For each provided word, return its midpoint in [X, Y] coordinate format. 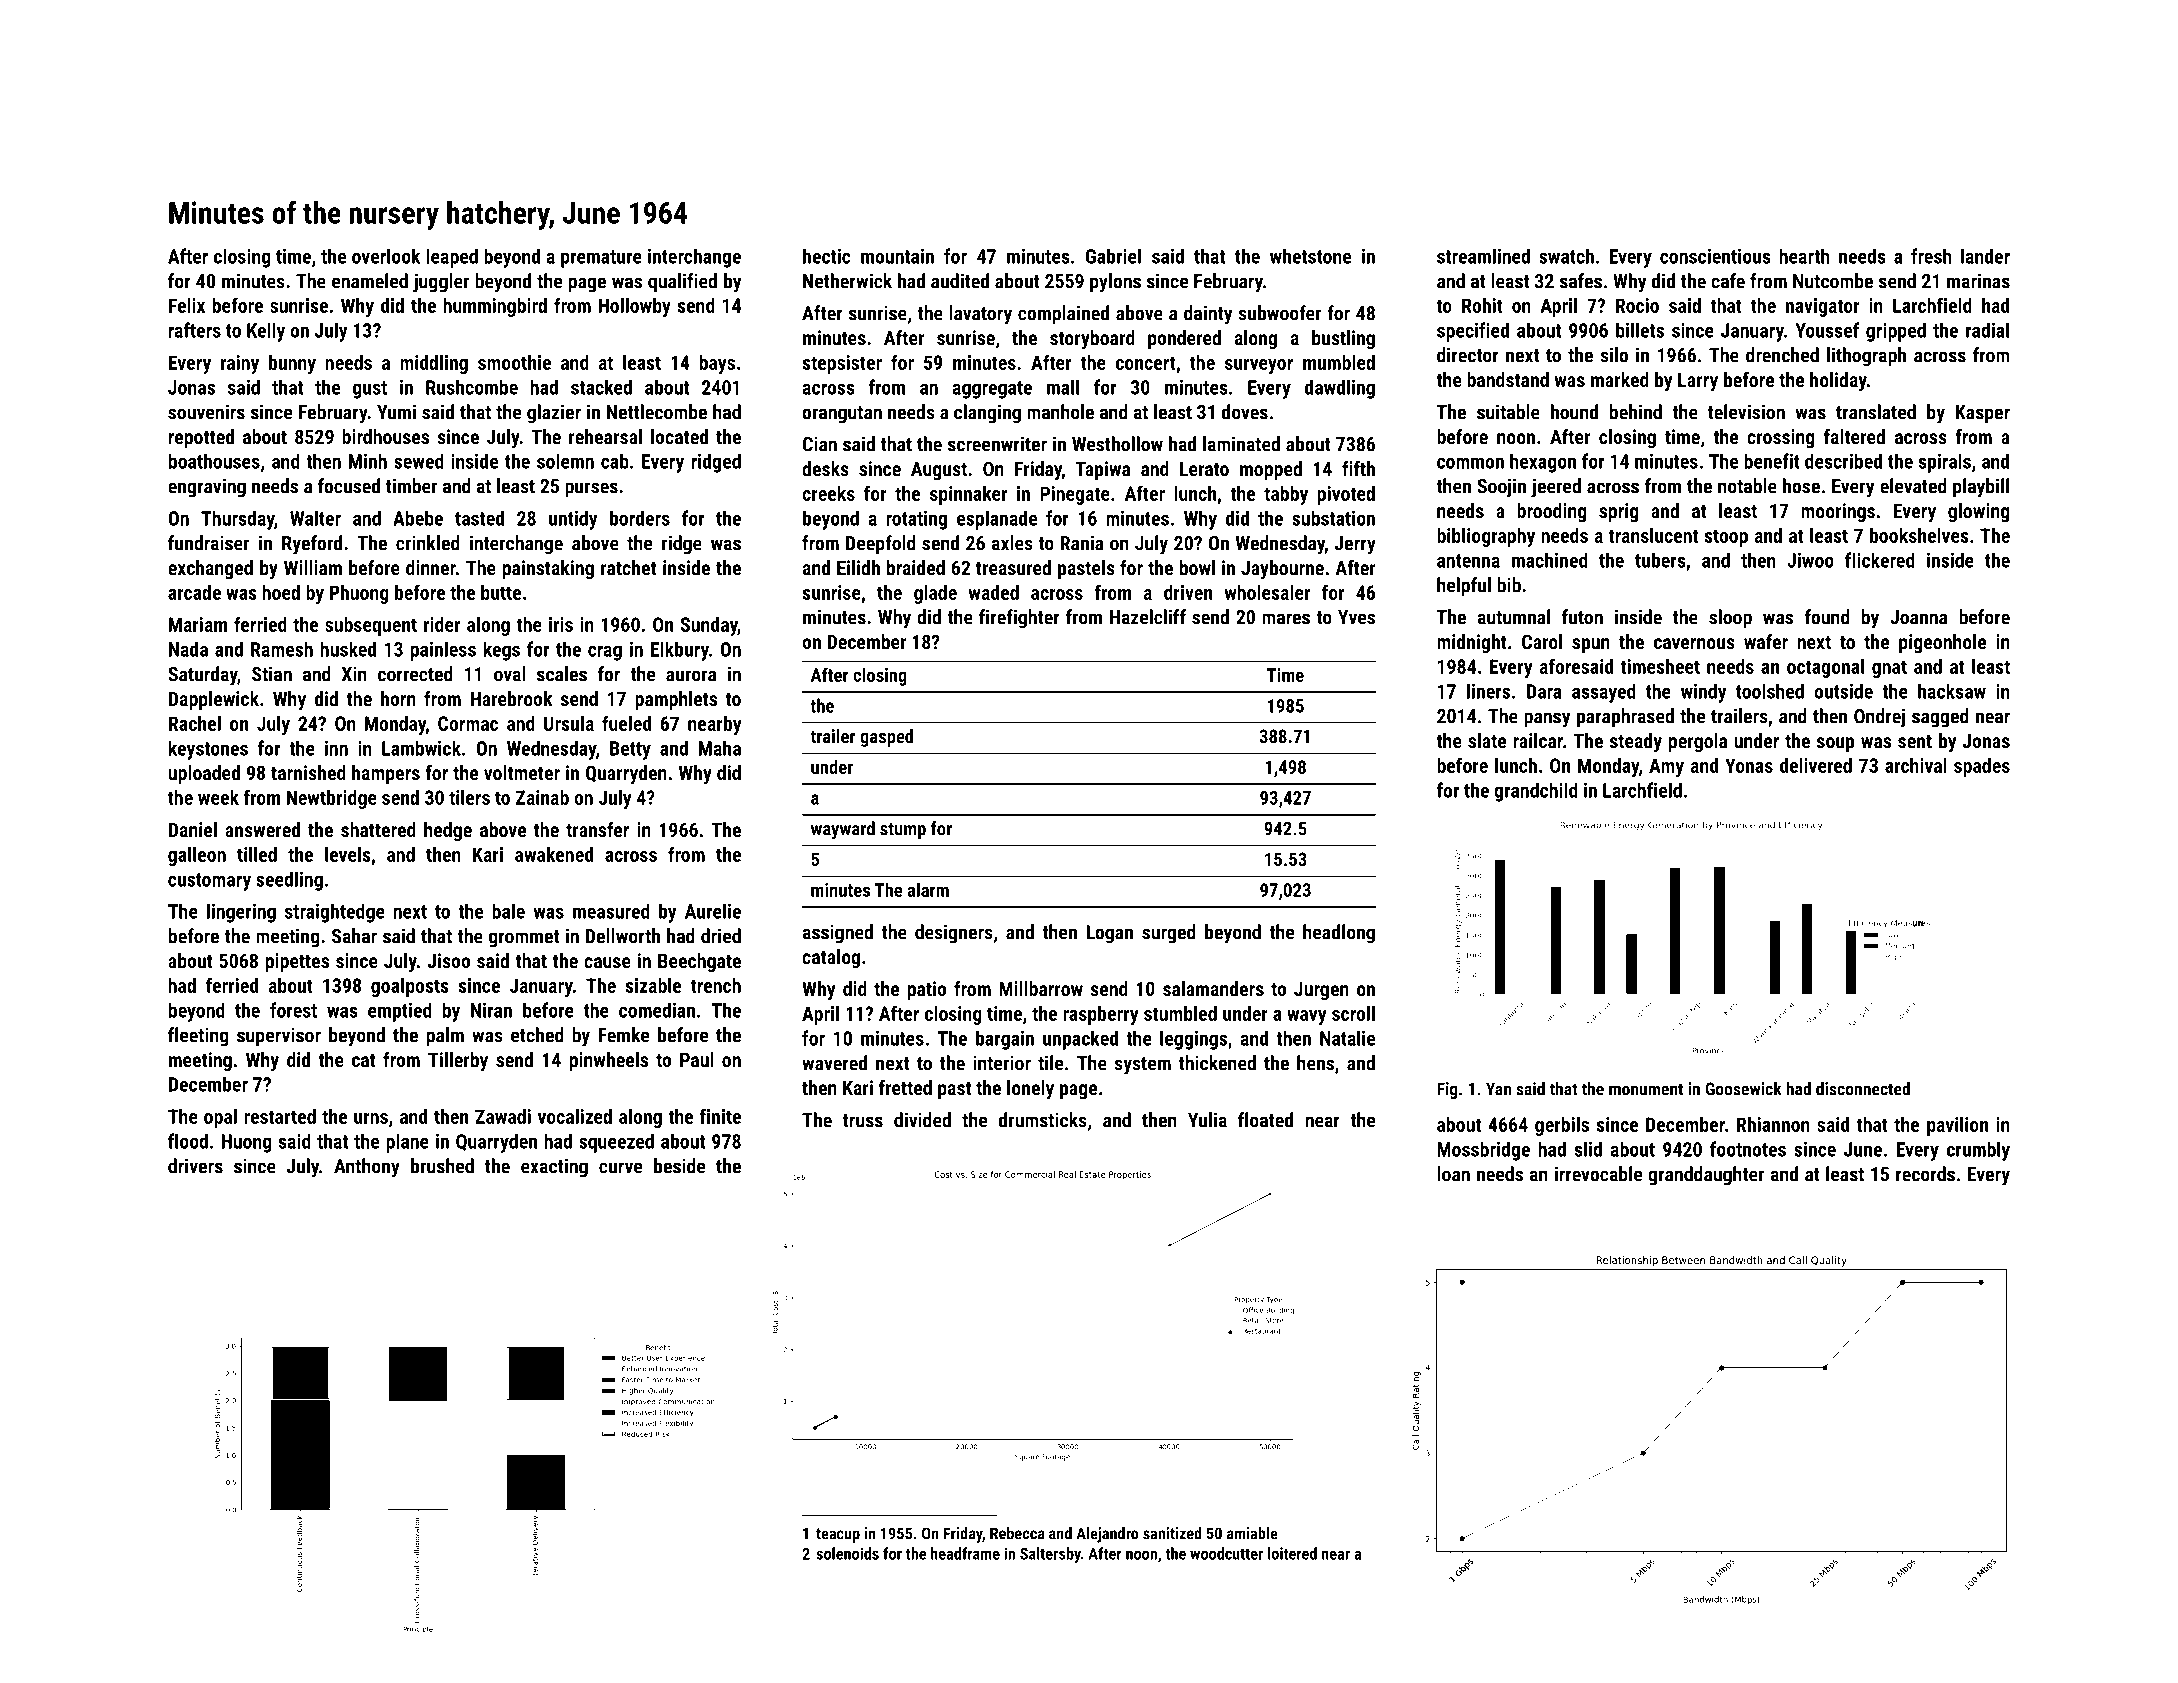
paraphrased [1625, 718]
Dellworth [623, 936]
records [1925, 1174]
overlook [386, 256]
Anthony [367, 1168]
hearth [1804, 256]
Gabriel [1113, 256]
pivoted [1346, 495]
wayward [843, 830]
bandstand [1508, 379]
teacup [838, 1535]
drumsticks [1043, 1120]
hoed [281, 592]
